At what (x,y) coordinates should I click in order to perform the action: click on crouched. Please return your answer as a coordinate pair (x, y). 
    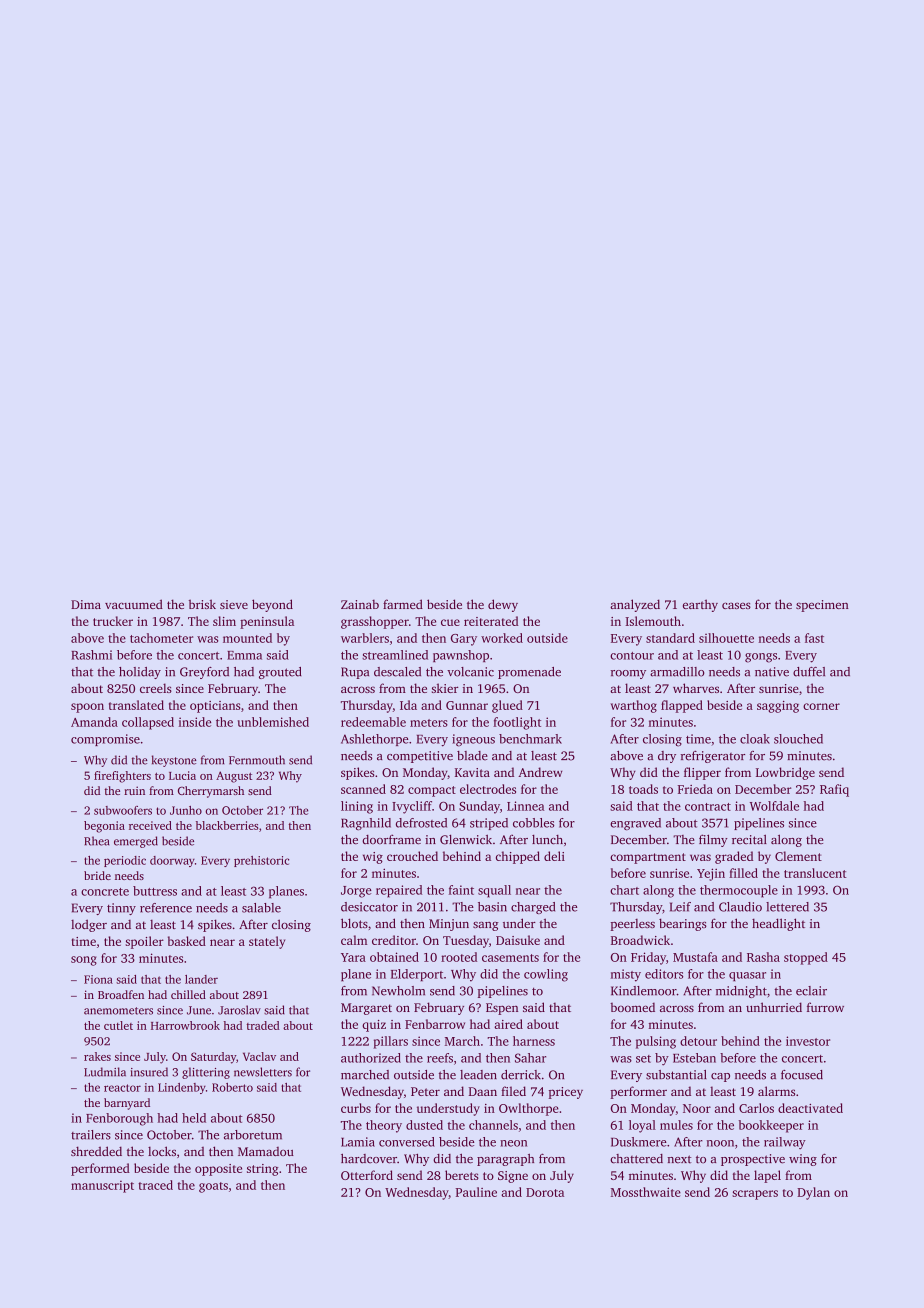
    Looking at the image, I should click on (412, 856).
